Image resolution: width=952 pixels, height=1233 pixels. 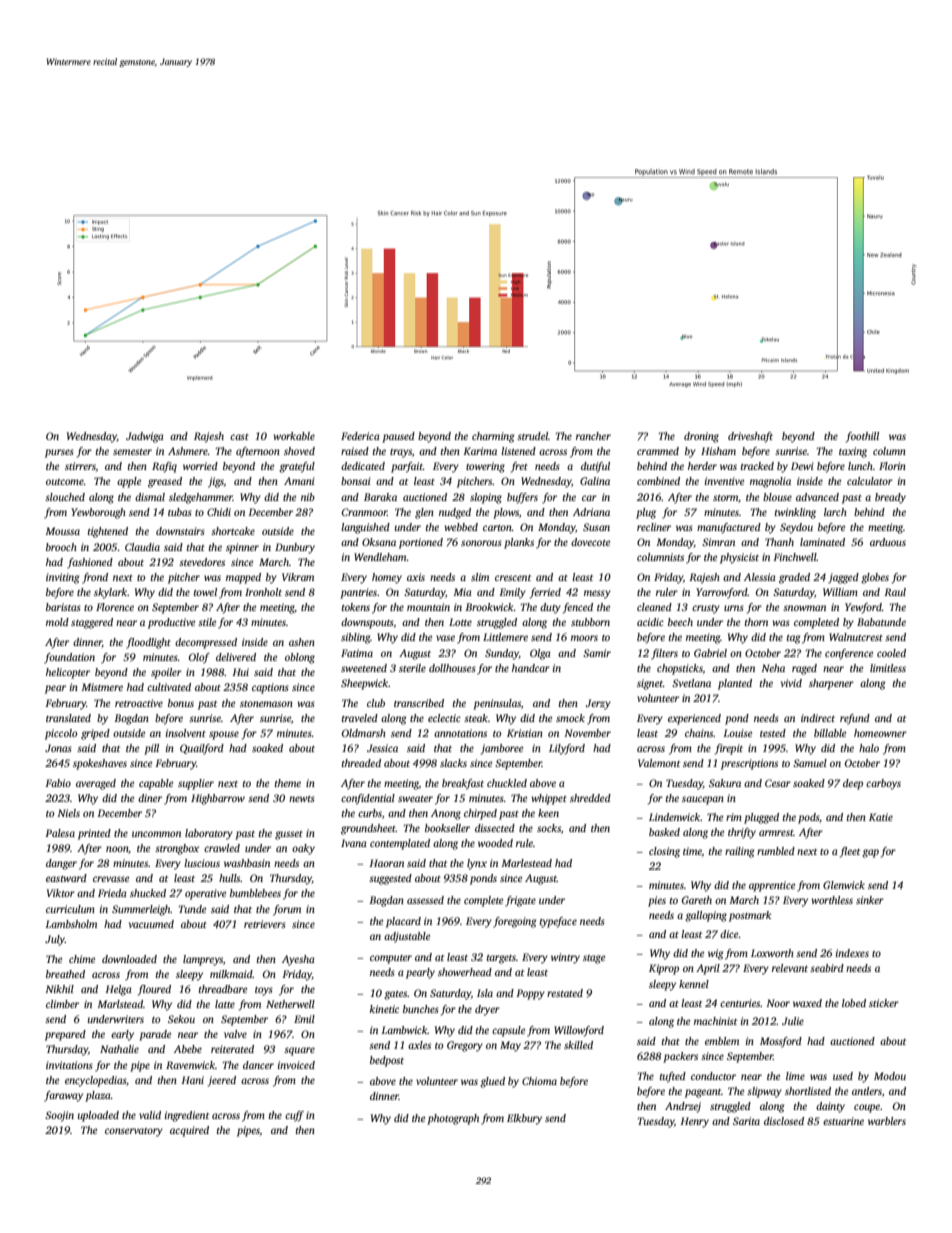 What do you see at coordinates (156, 834) in the document?
I see `uncommon` at bounding box center [156, 834].
